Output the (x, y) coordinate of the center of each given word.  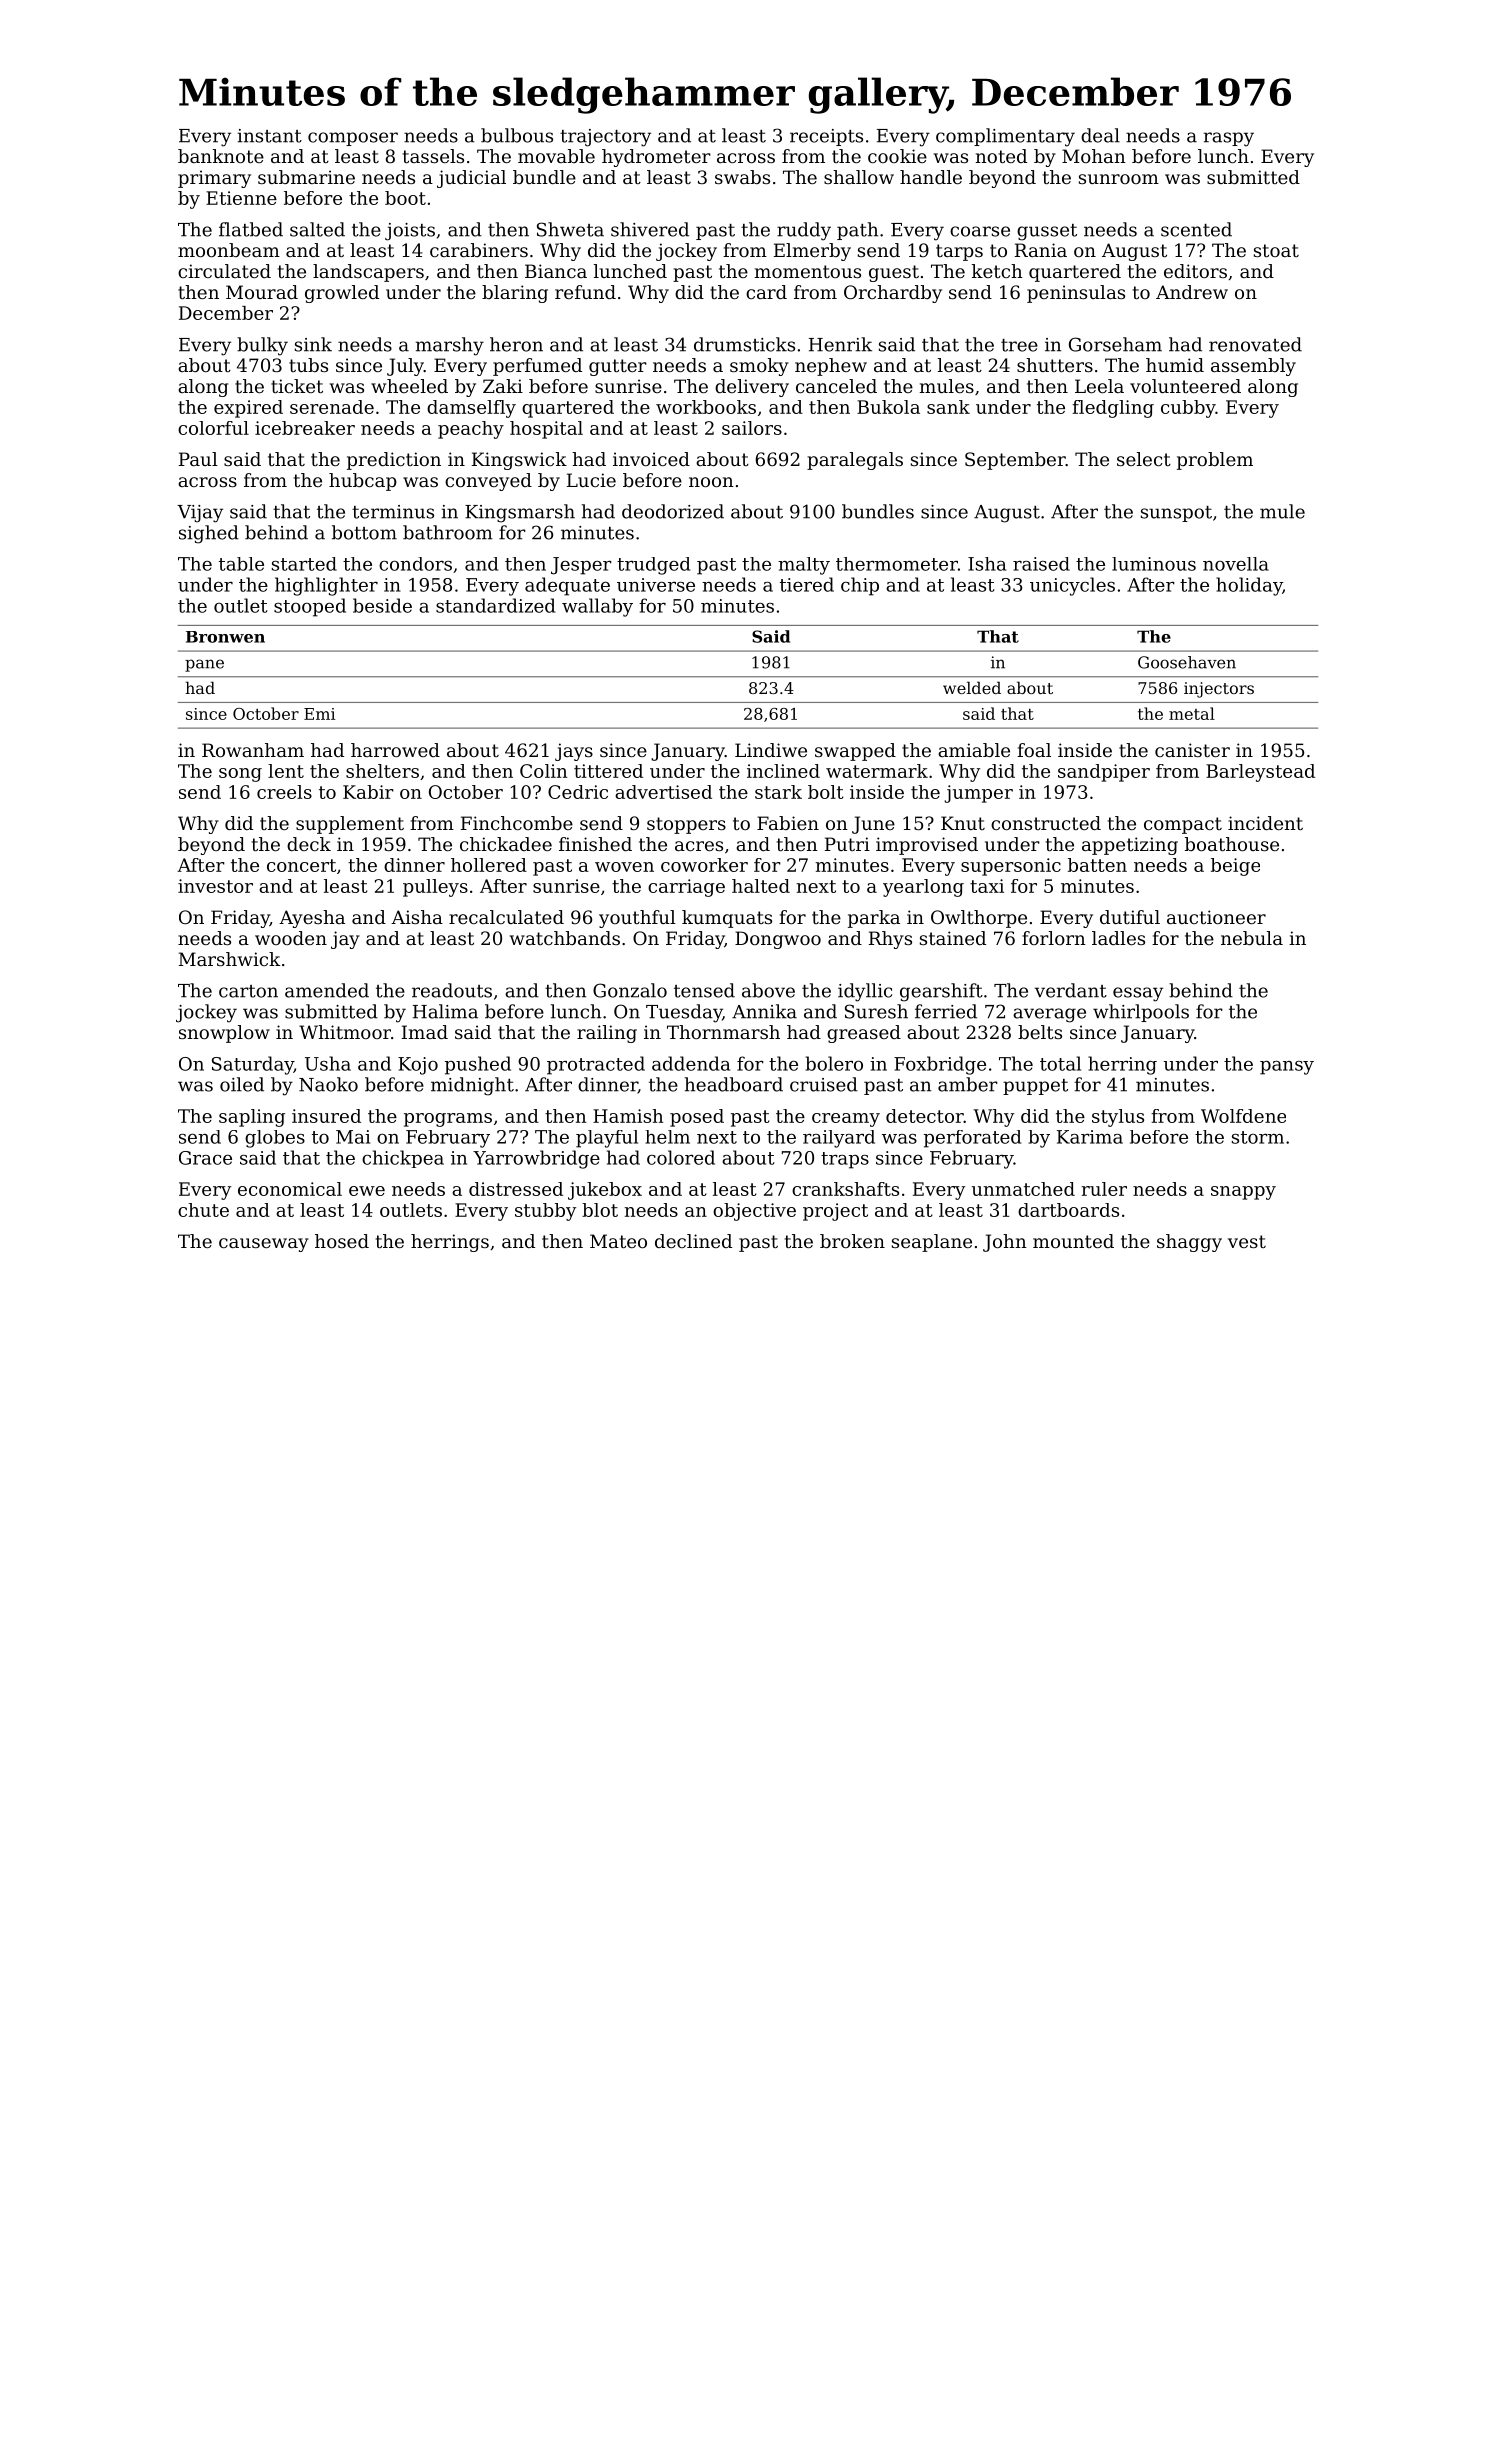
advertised (663, 792)
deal (1100, 135)
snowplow (224, 1034)
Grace (205, 1158)
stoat (1276, 250)
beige (1235, 867)
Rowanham (253, 750)
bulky (262, 346)
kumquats (727, 919)
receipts (826, 137)
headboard (734, 1084)
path (857, 231)
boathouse (1232, 844)
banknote (221, 156)
